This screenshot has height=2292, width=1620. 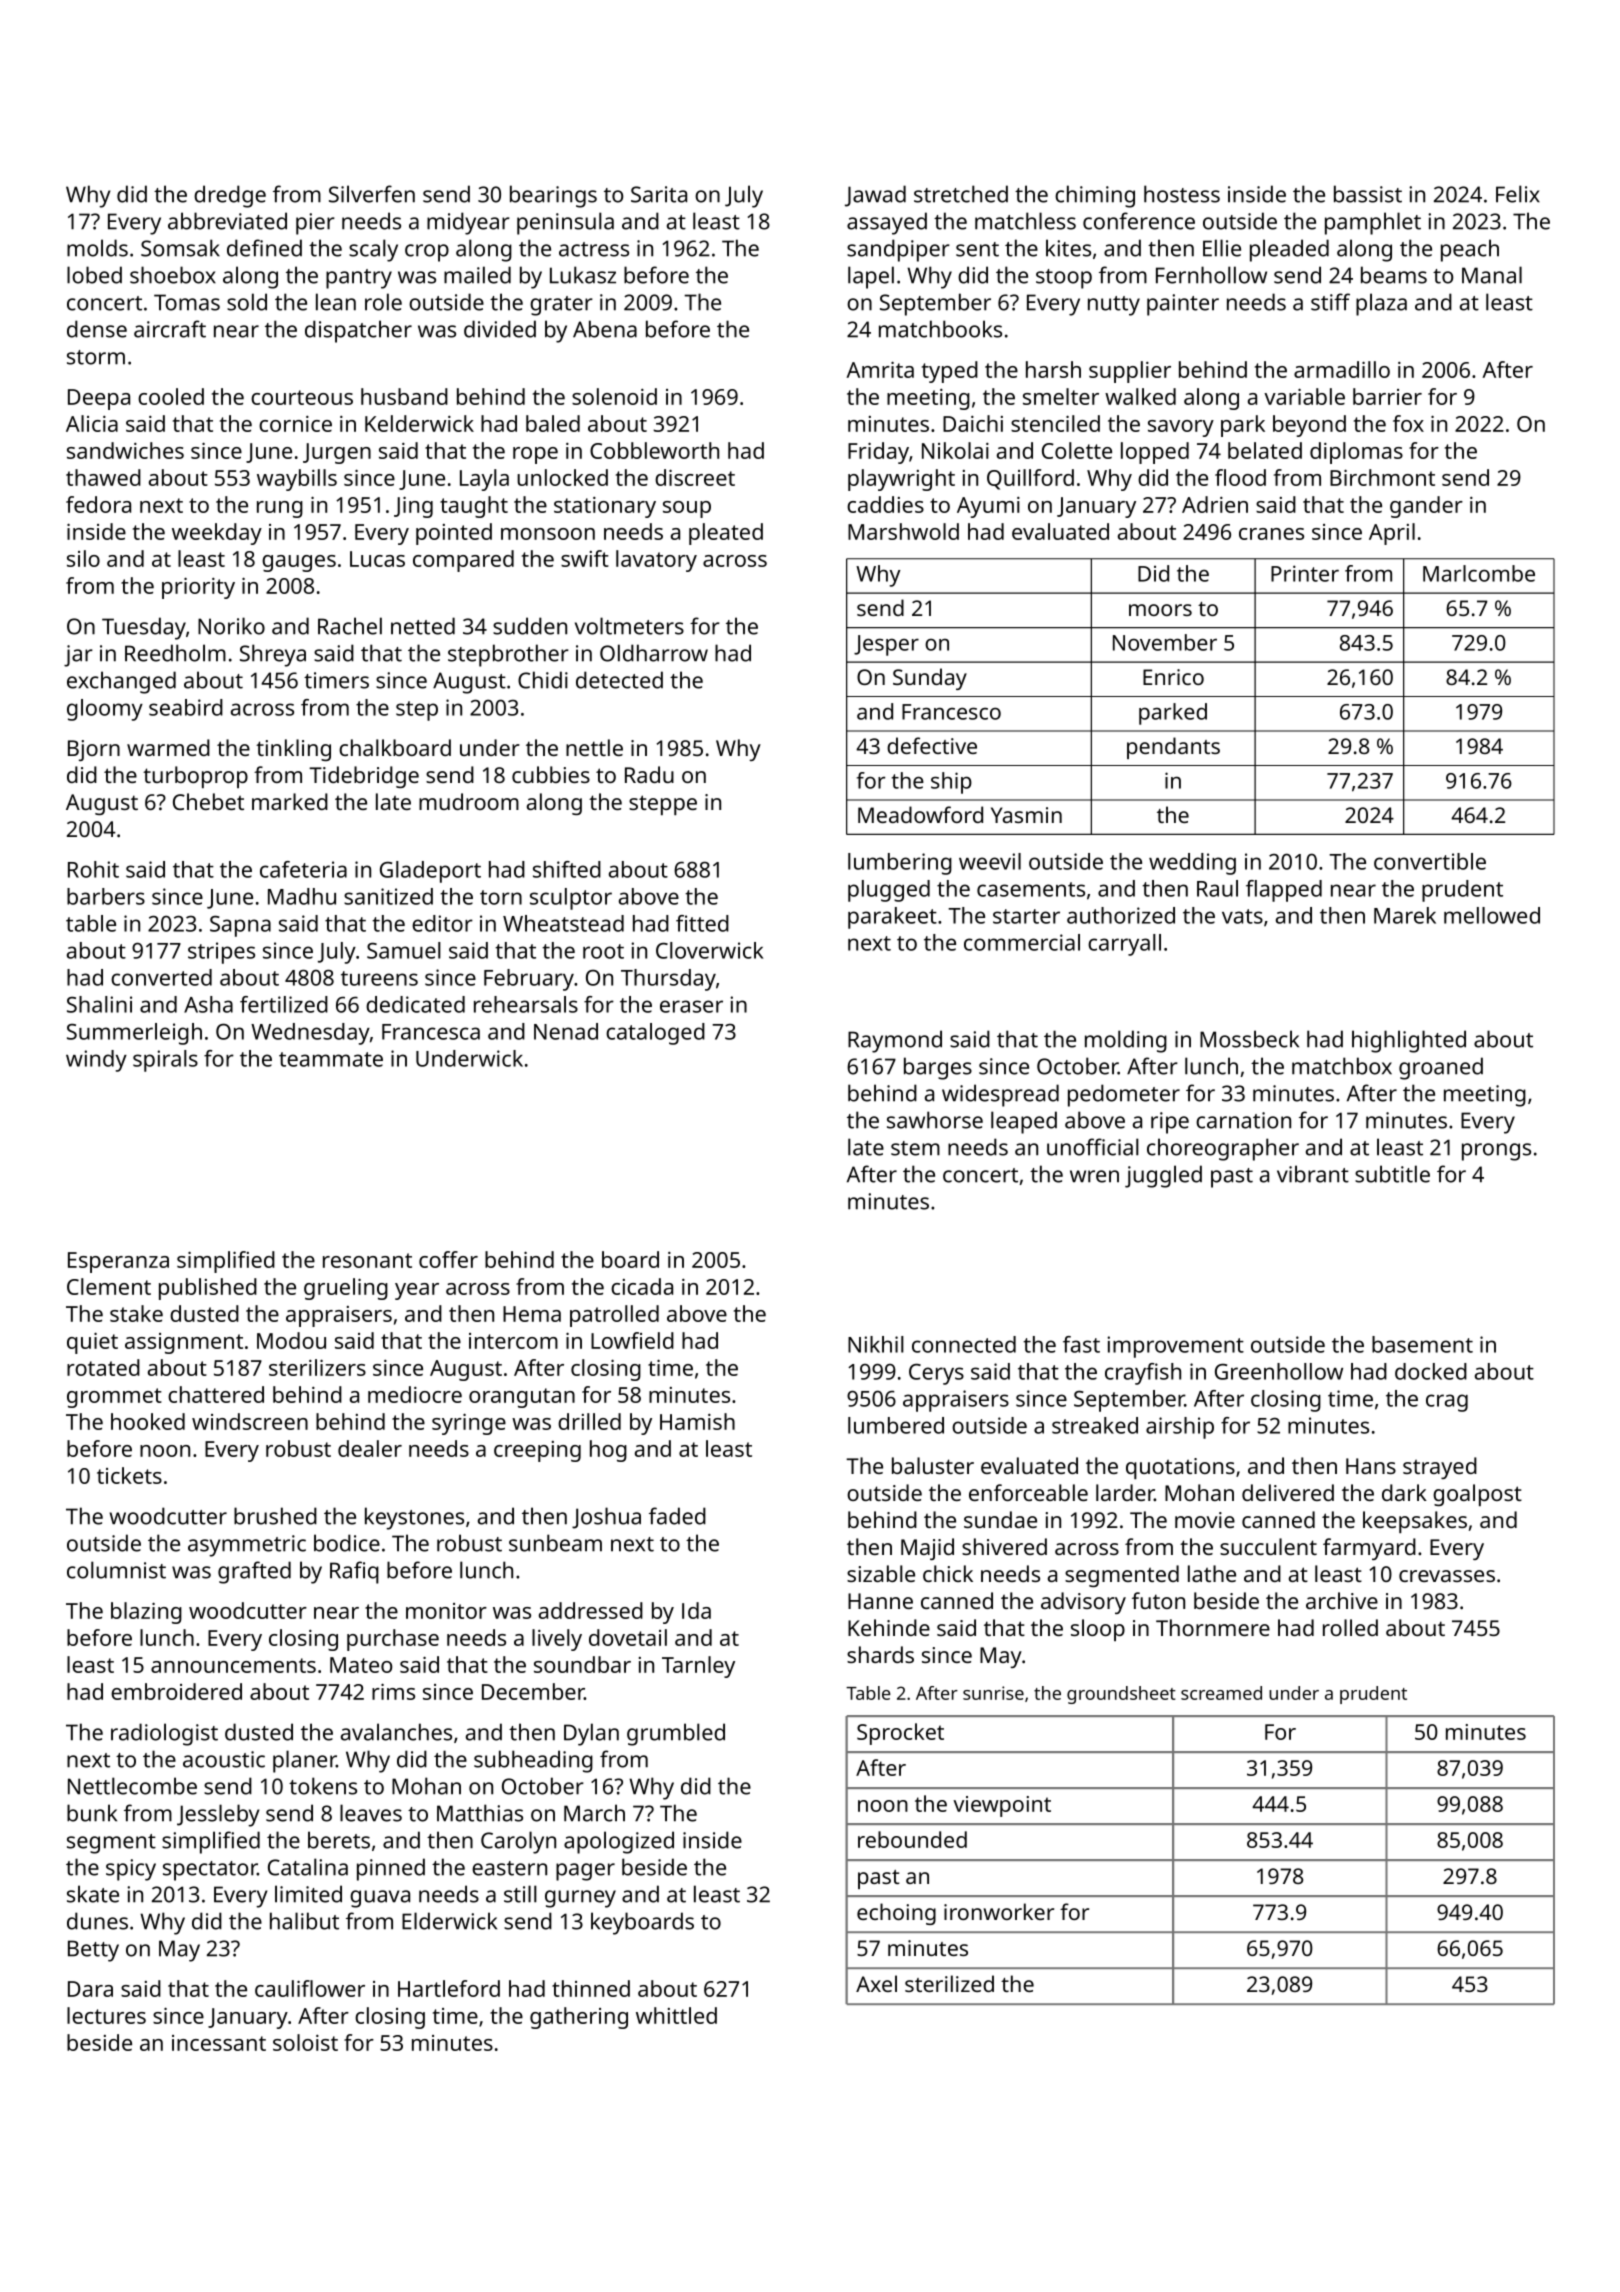 What do you see at coordinates (655, 1034) in the screenshot?
I see `cataloged` at bounding box center [655, 1034].
